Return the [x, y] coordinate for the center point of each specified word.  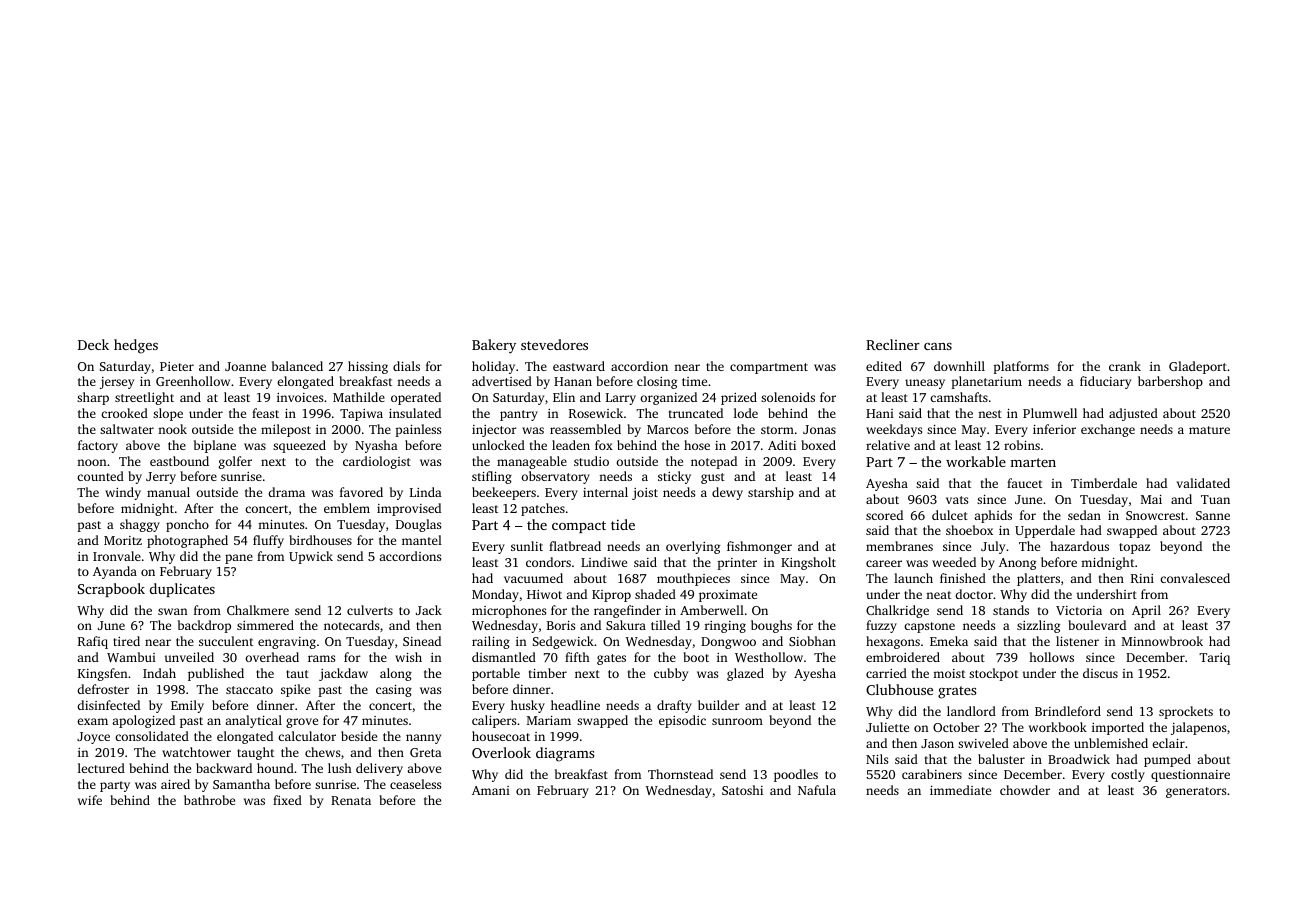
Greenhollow [193, 381]
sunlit [527, 546]
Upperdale [1045, 531]
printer [737, 564]
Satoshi [742, 790]
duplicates [182, 590]
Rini [1142, 578]
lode [746, 413]
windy [123, 493]
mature [1209, 430]
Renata [351, 800]
